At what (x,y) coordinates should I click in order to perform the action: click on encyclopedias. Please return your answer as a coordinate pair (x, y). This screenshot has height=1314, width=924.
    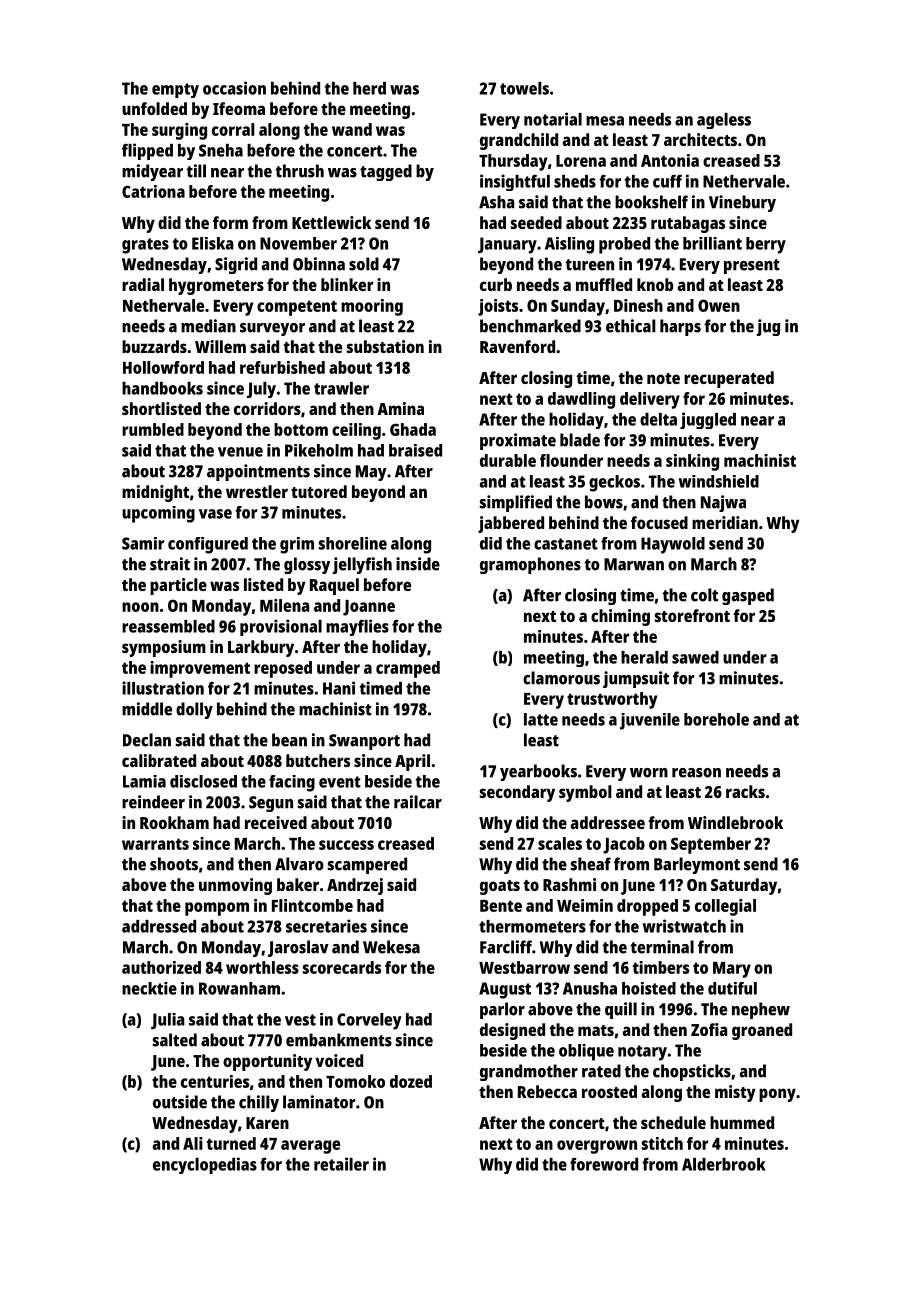
    Looking at the image, I should click on (205, 1165).
